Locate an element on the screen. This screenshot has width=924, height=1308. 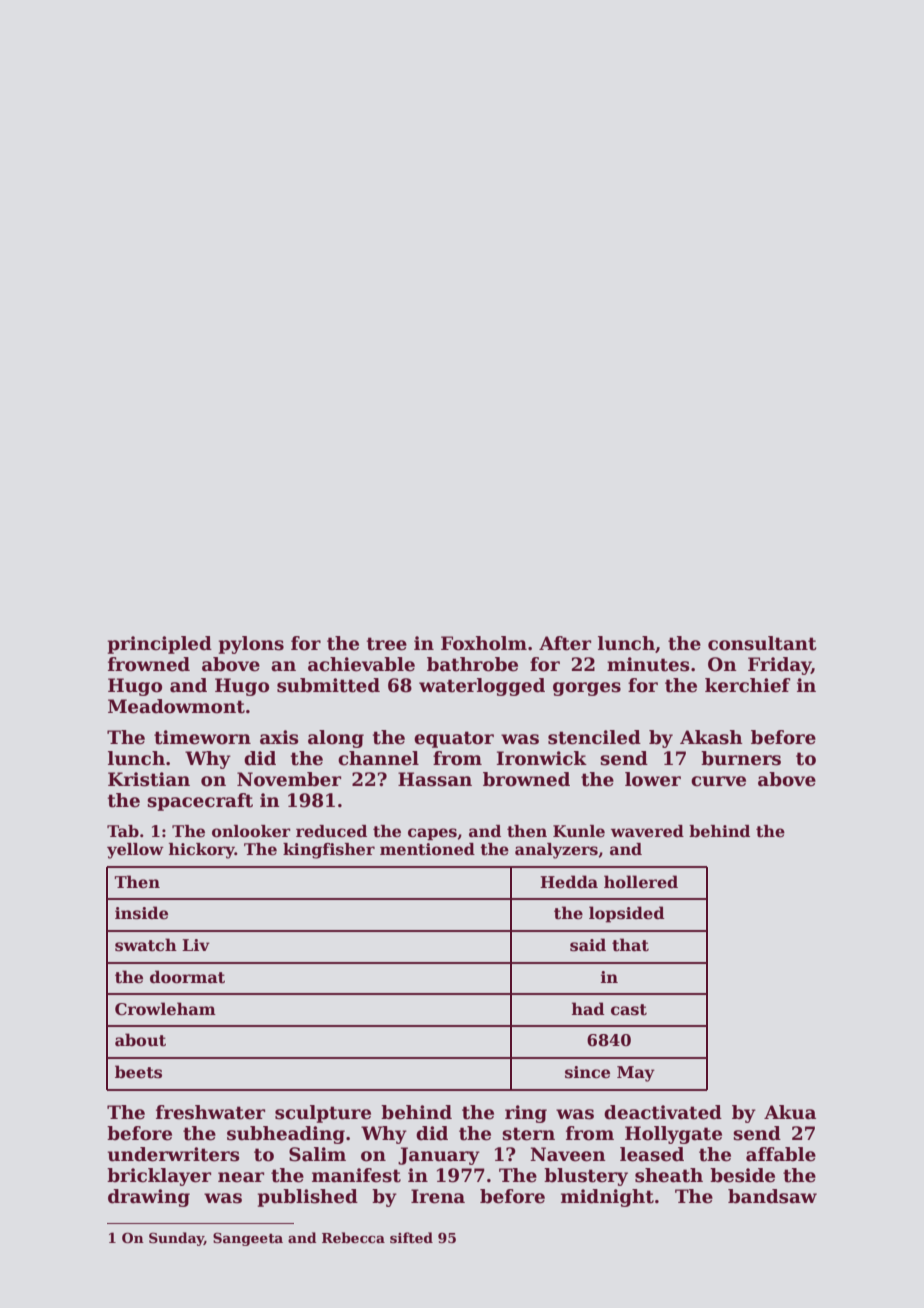
sifted is located at coordinates (411, 1237).
